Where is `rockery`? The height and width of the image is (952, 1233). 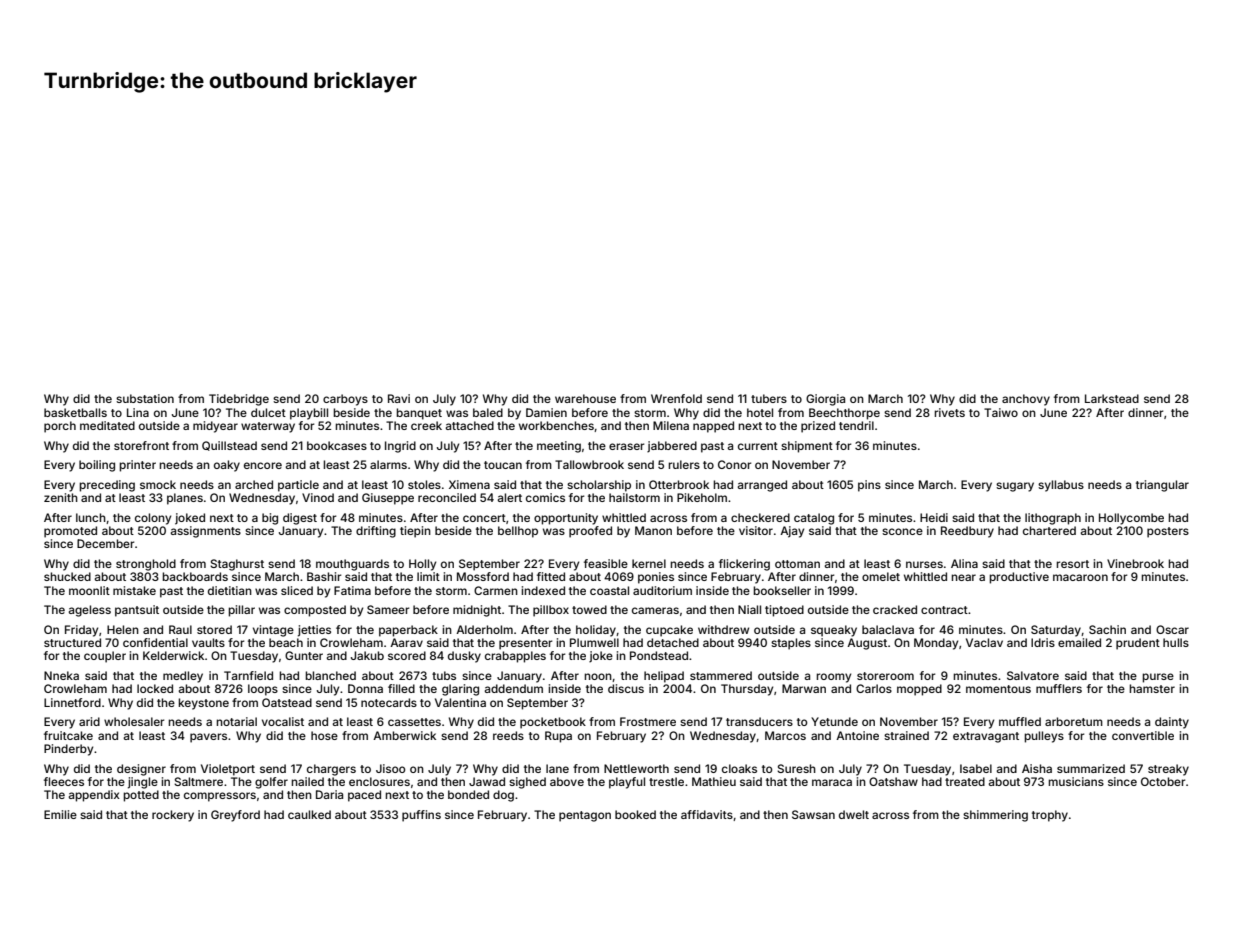 rockery is located at coordinates (173, 816).
